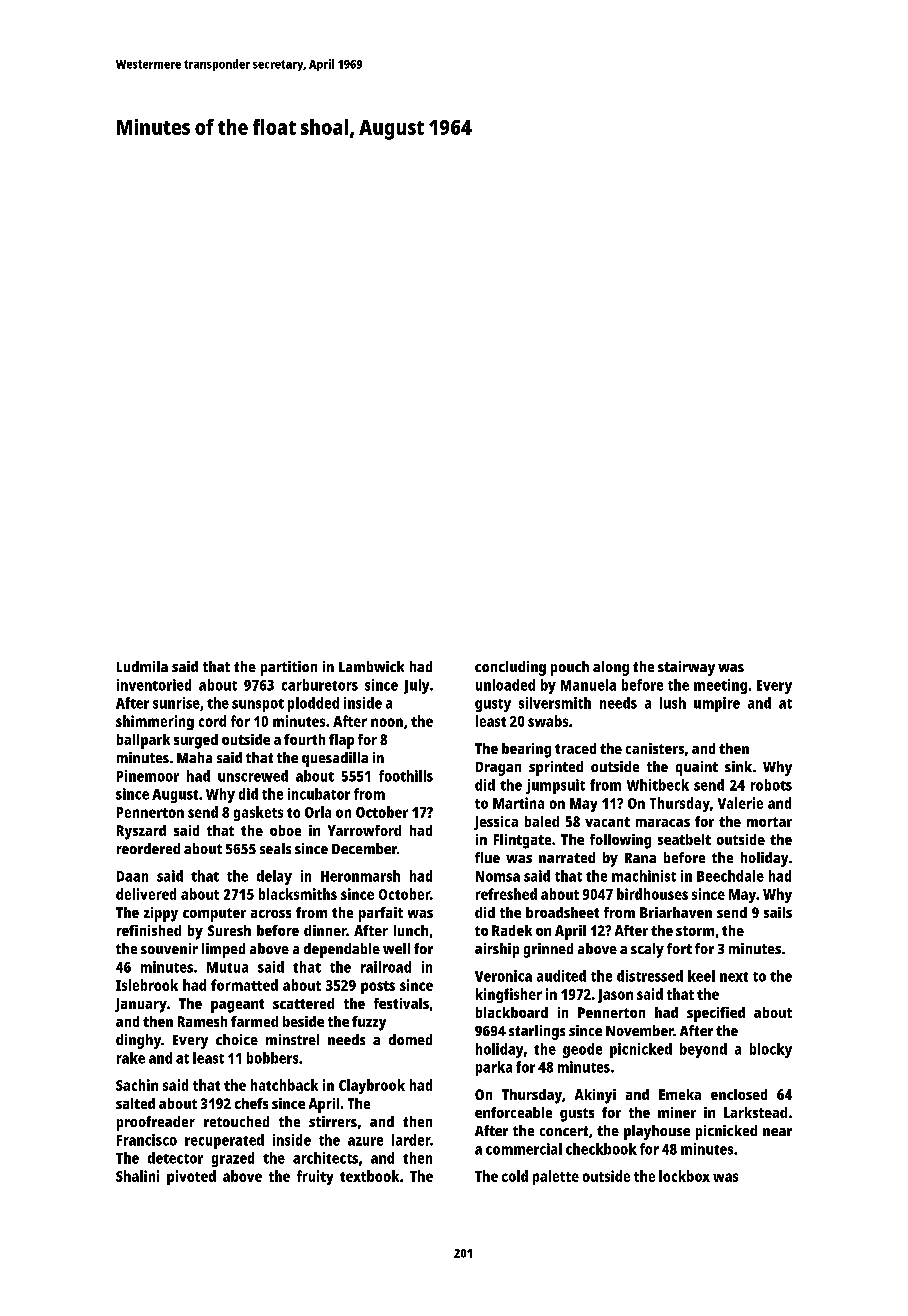 Image resolution: width=908 pixels, height=1316 pixels. I want to click on flue, so click(487, 857).
